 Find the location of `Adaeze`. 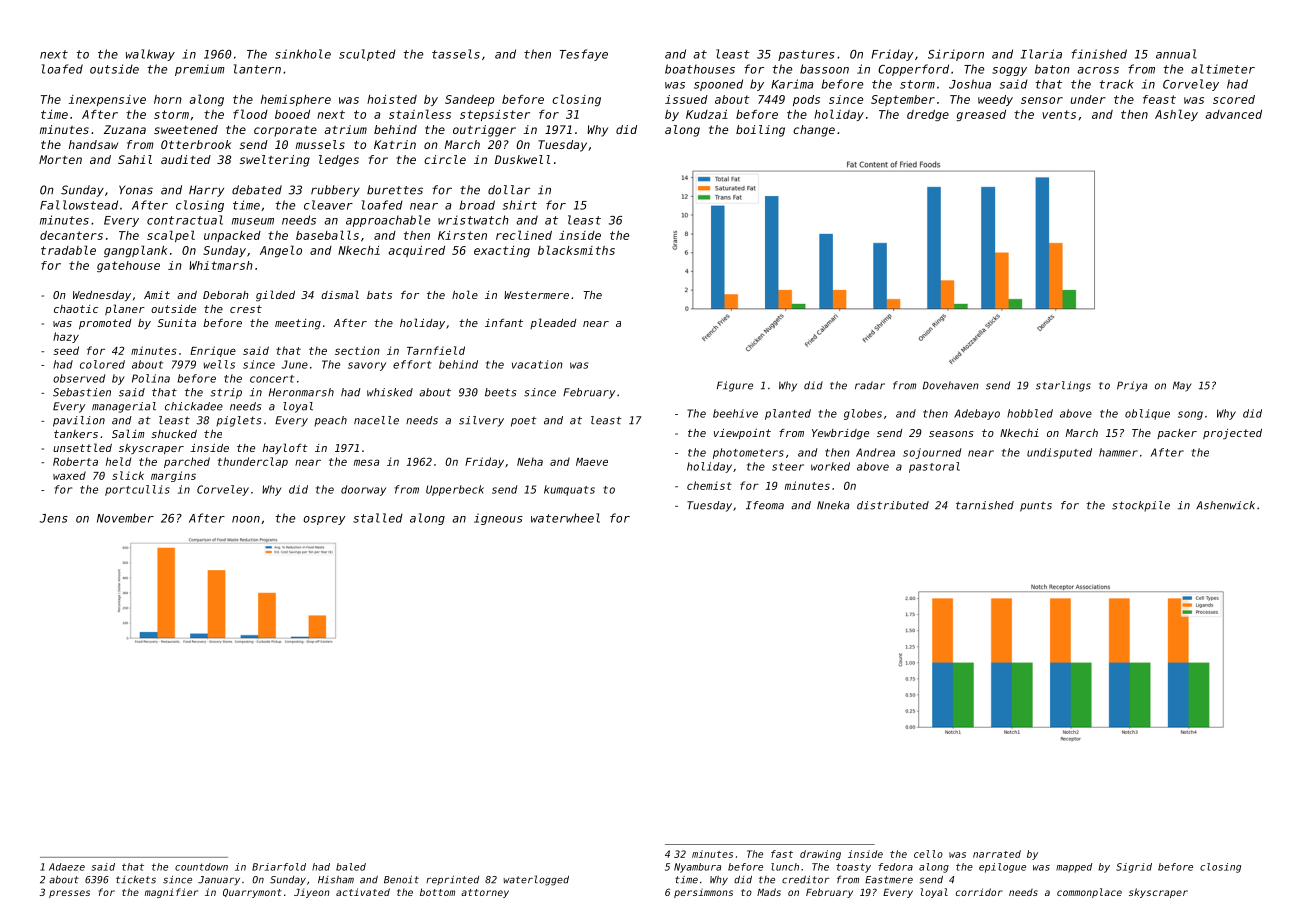

Adaeze is located at coordinates (67, 867).
